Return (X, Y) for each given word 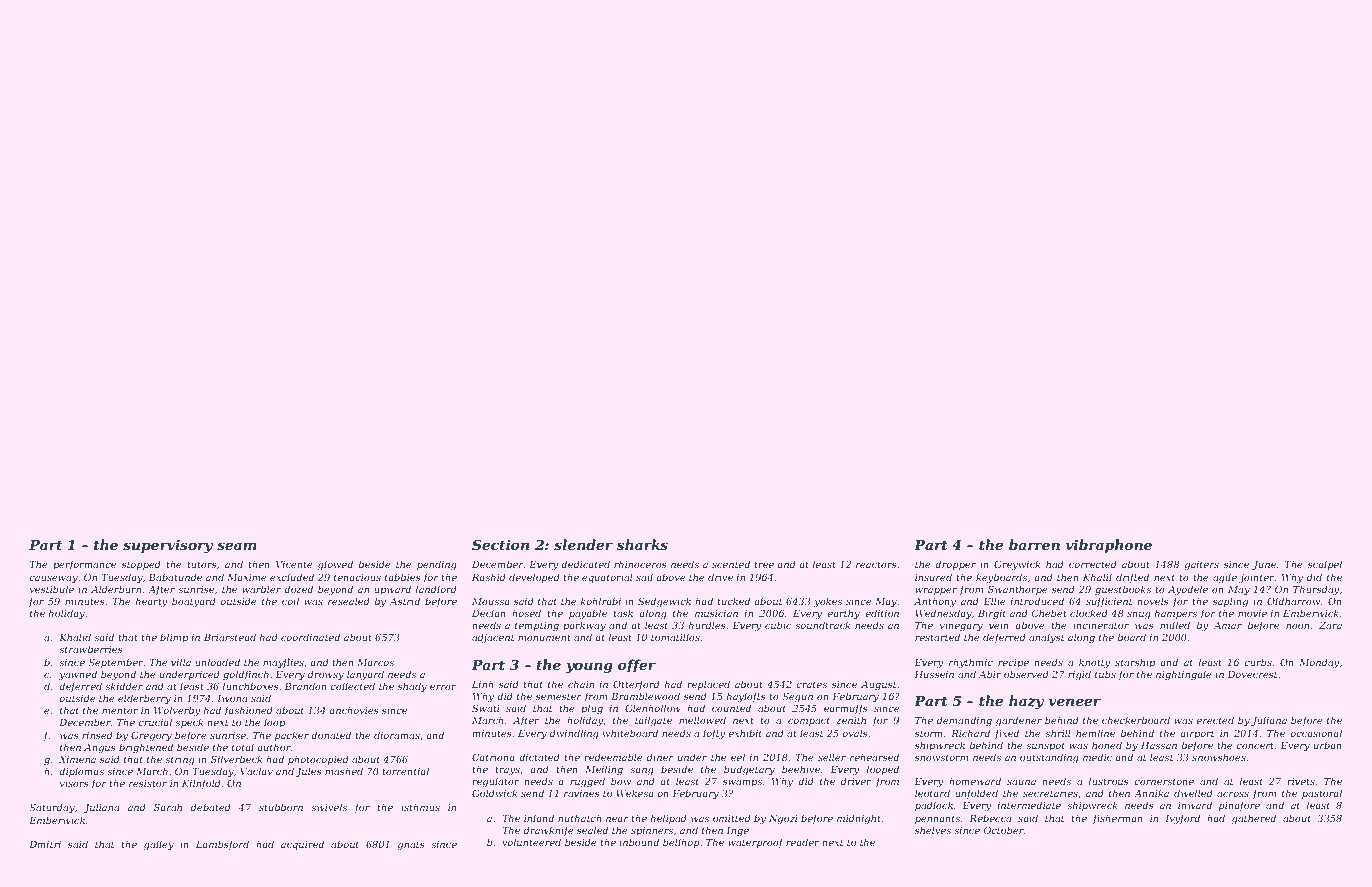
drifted (1132, 578)
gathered (1254, 819)
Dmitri (45, 844)
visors (74, 783)
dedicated (585, 564)
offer (637, 666)
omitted (732, 818)
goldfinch (246, 675)
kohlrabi (600, 601)
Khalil (1097, 577)
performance (84, 565)
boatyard (194, 602)
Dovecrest (1252, 674)
